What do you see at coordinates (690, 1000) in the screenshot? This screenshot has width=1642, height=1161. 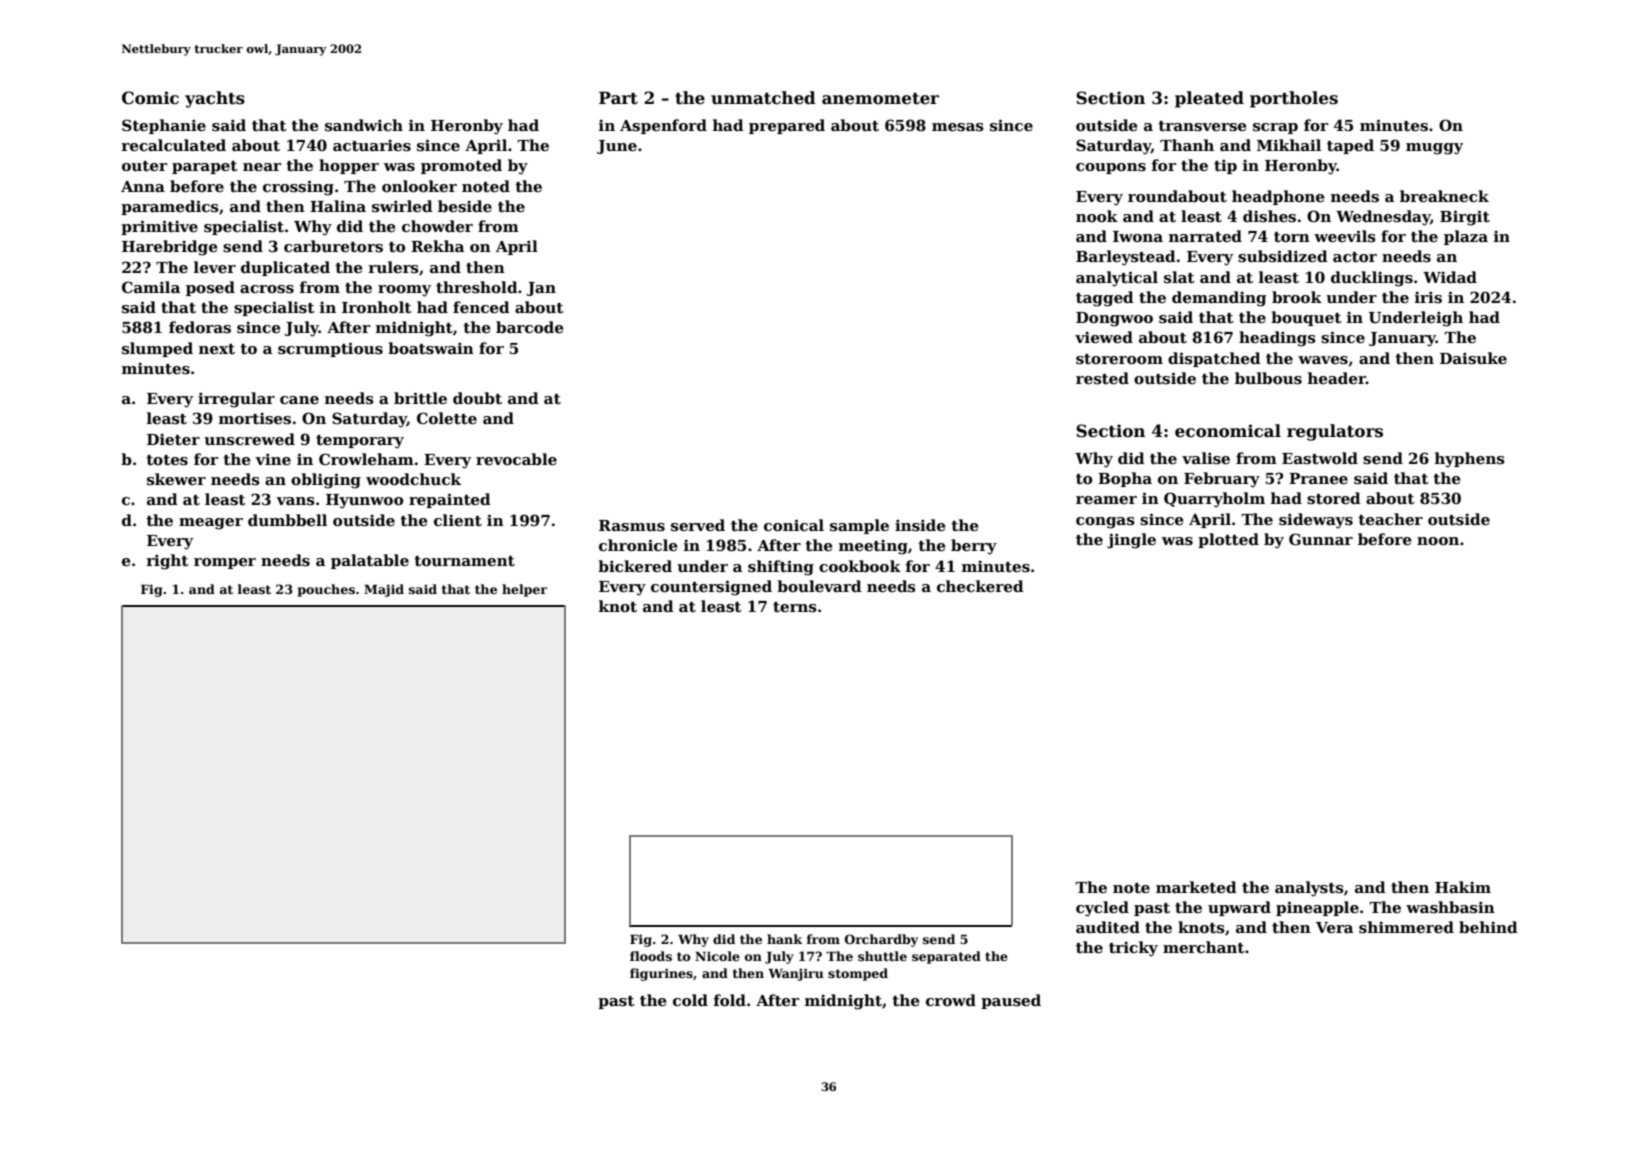 I see `cold` at bounding box center [690, 1000].
